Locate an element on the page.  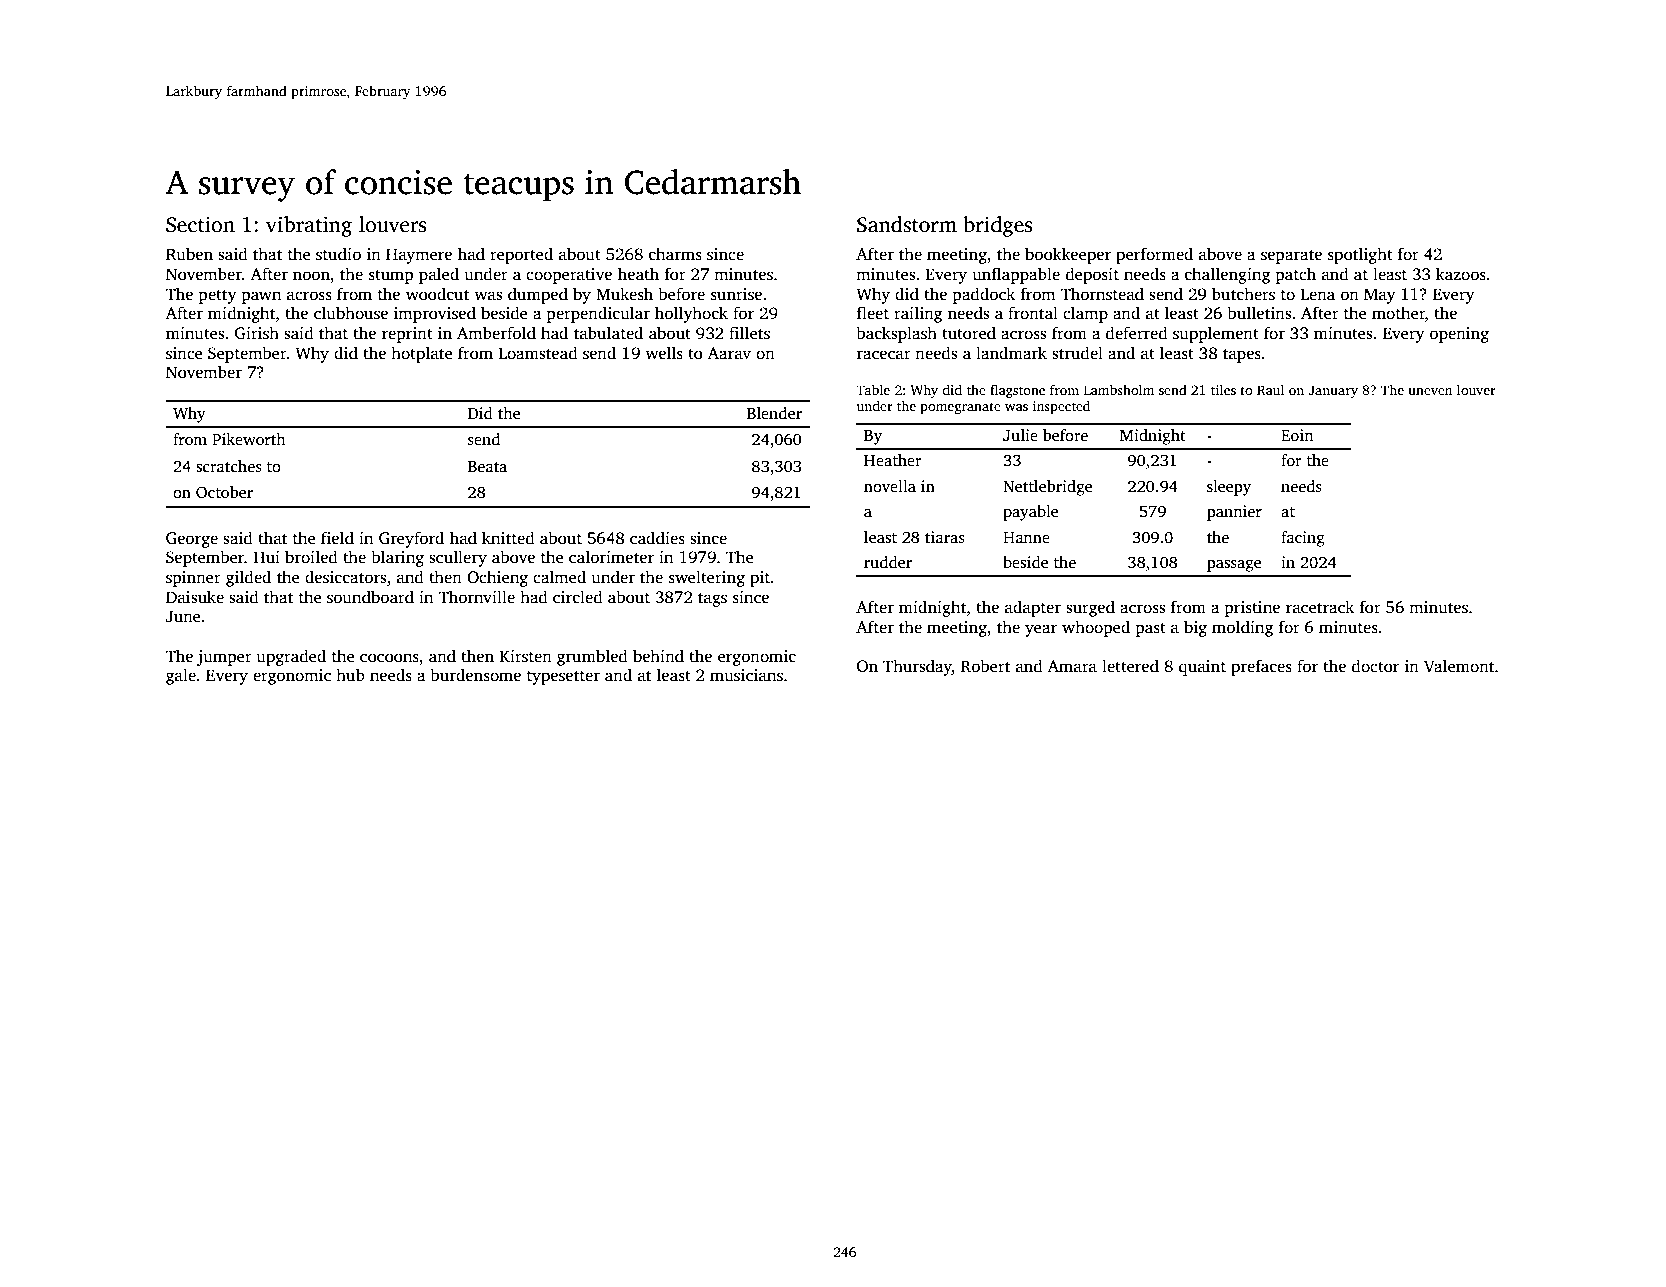
vibrating is located at coordinates (309, 226).
